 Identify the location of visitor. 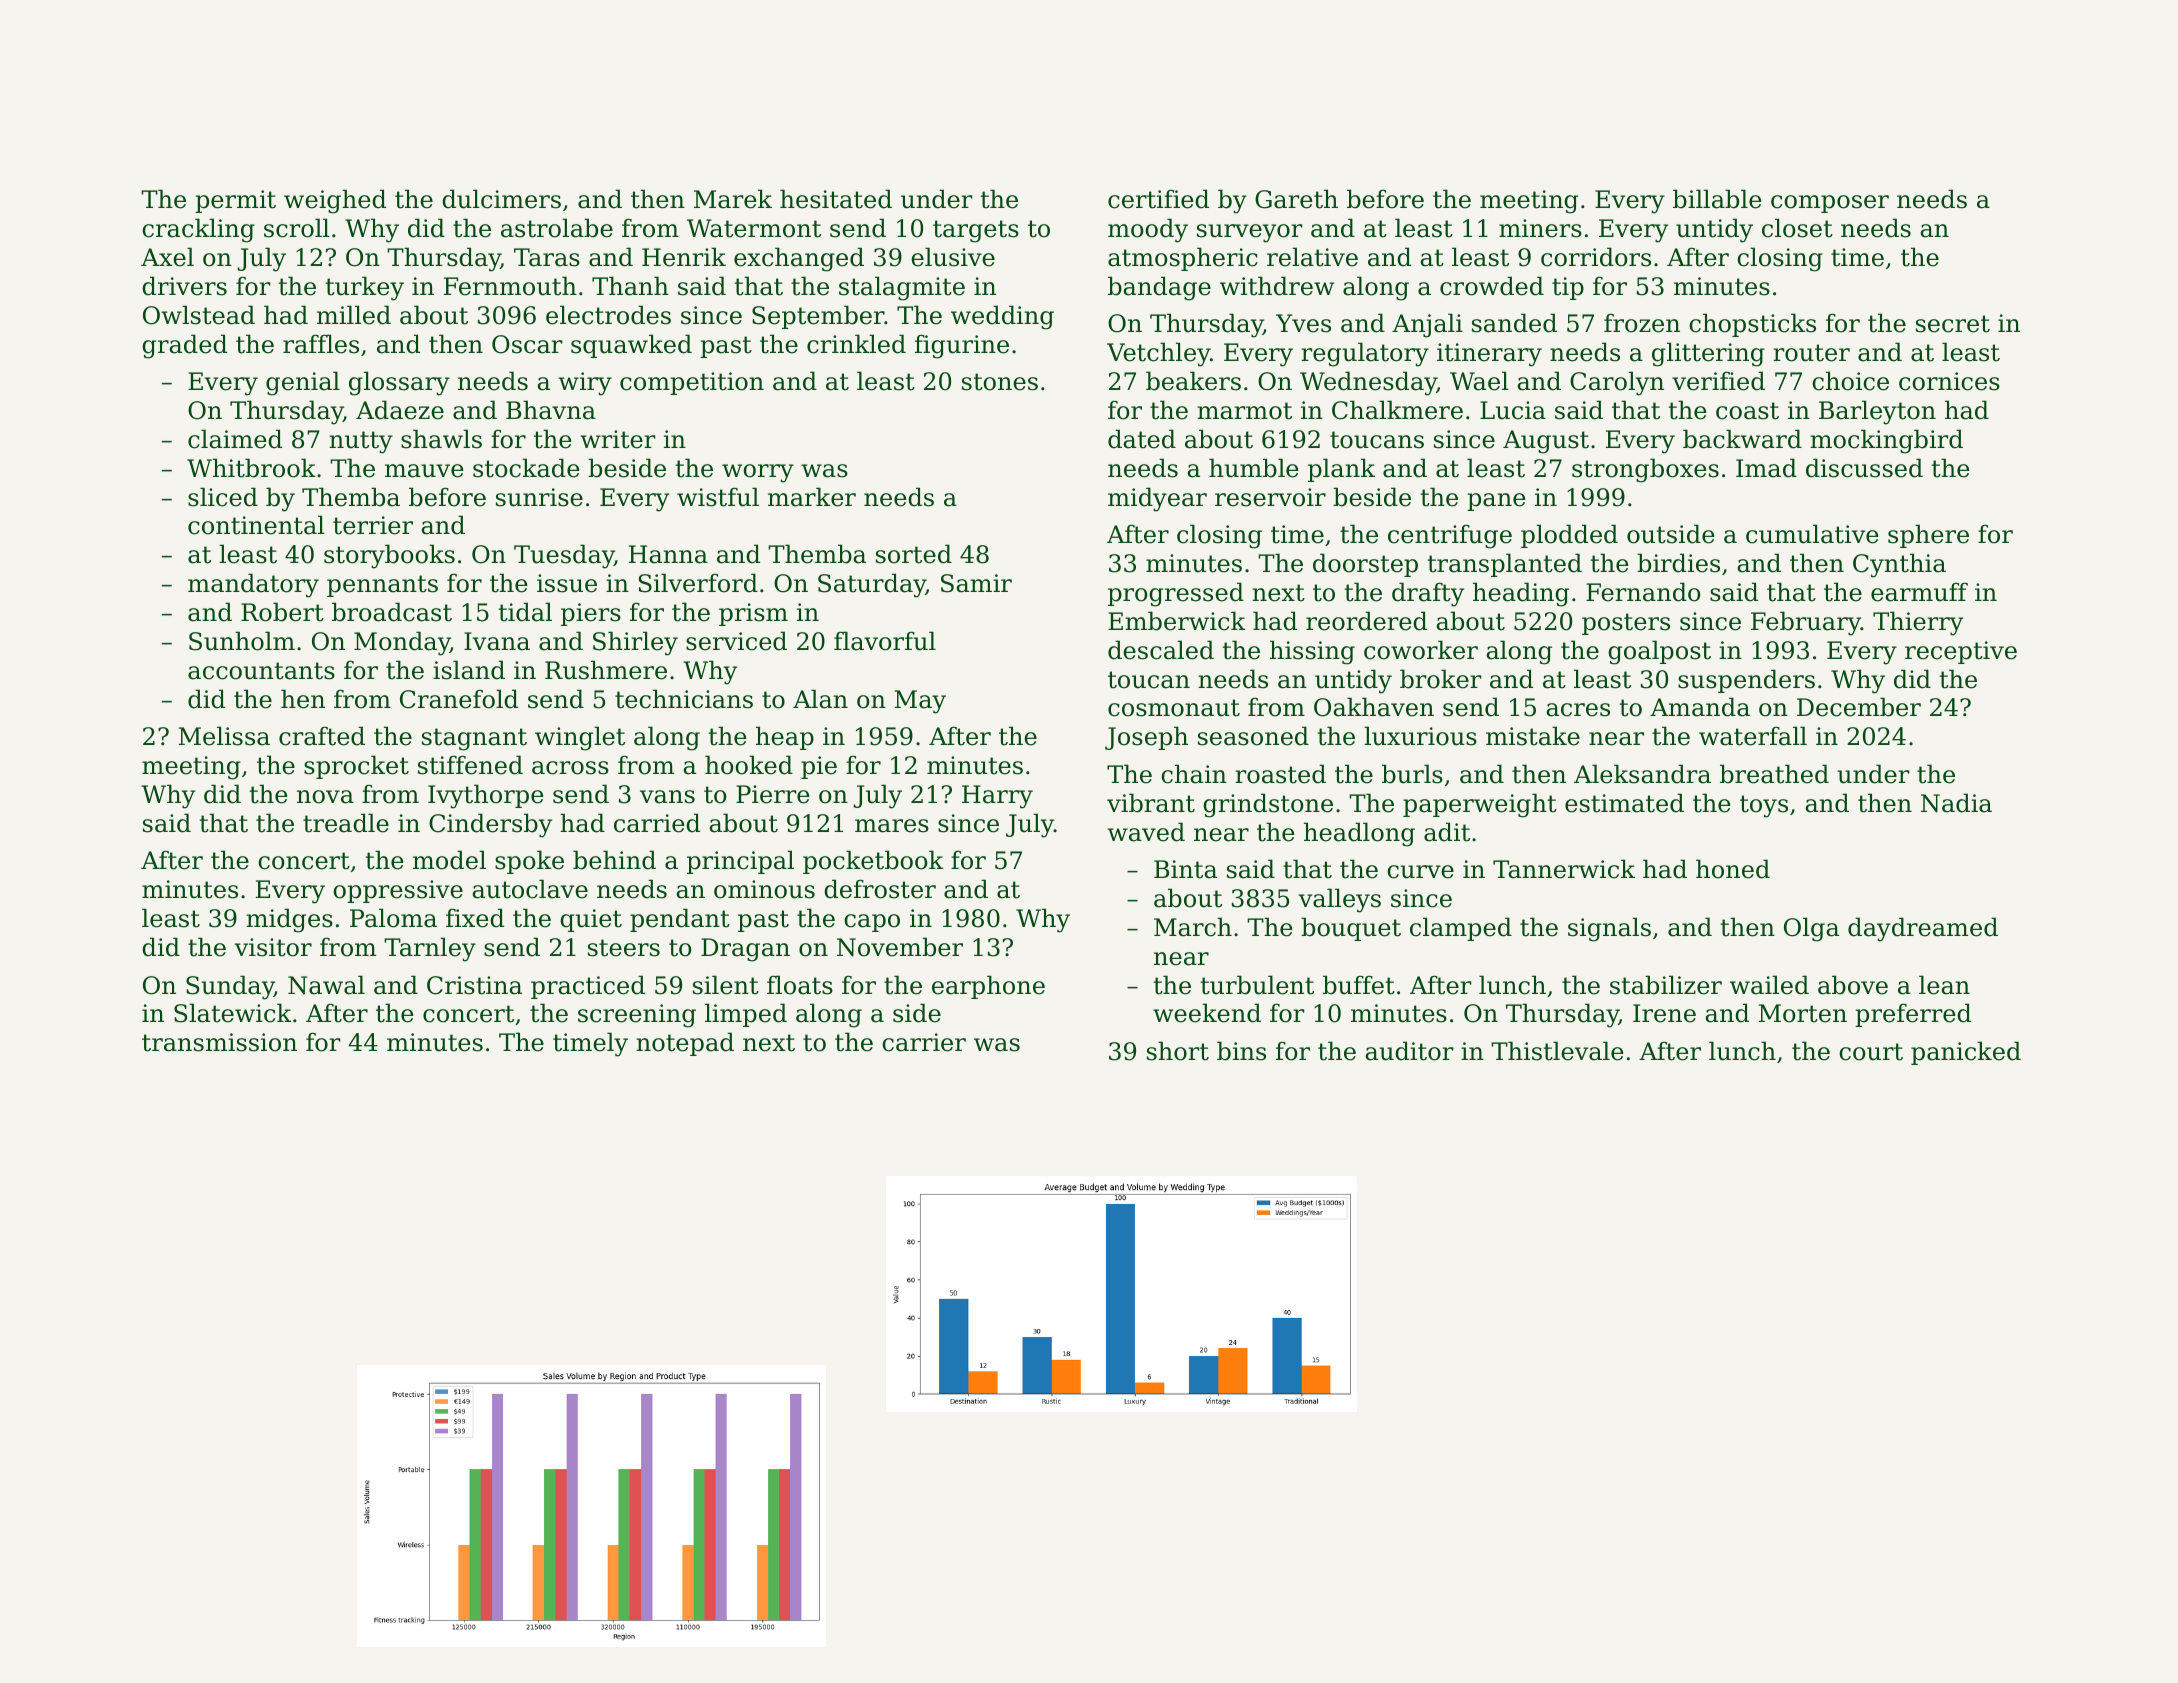
(273, 947).
